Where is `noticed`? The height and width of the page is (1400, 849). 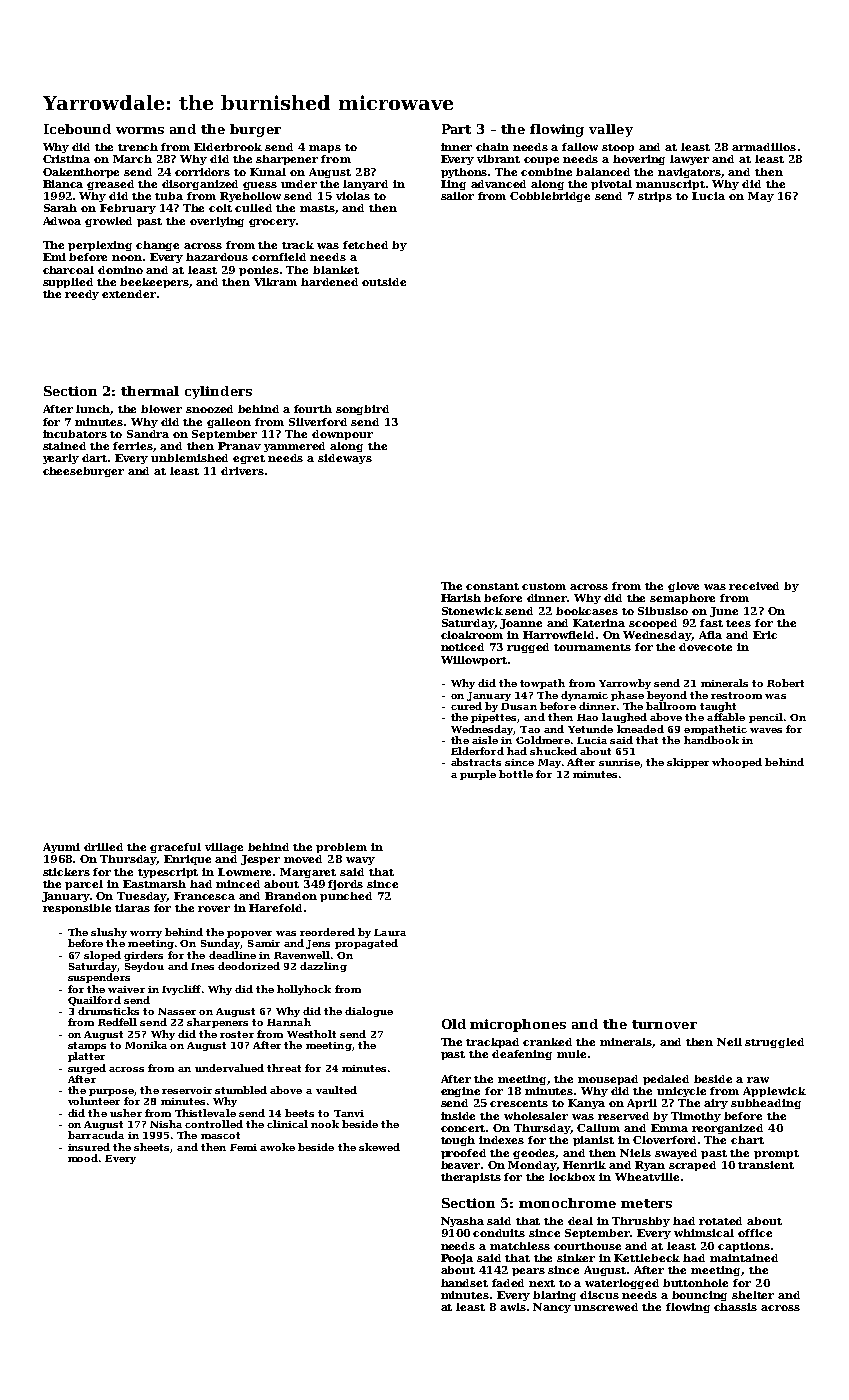
noticed is located at coordinates (462, 647).
